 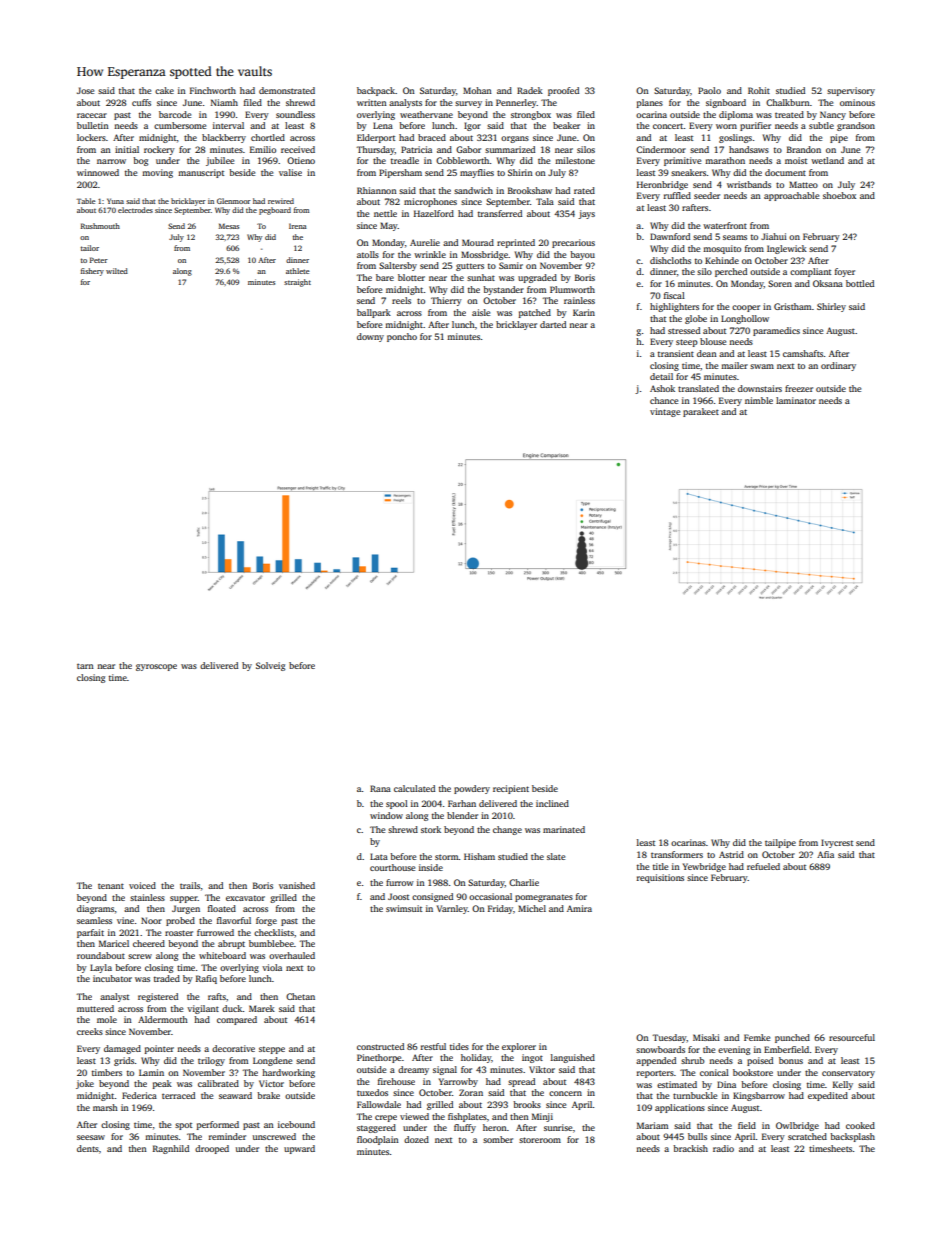 I want to click on paramedics, so click(x=776, y=331).
